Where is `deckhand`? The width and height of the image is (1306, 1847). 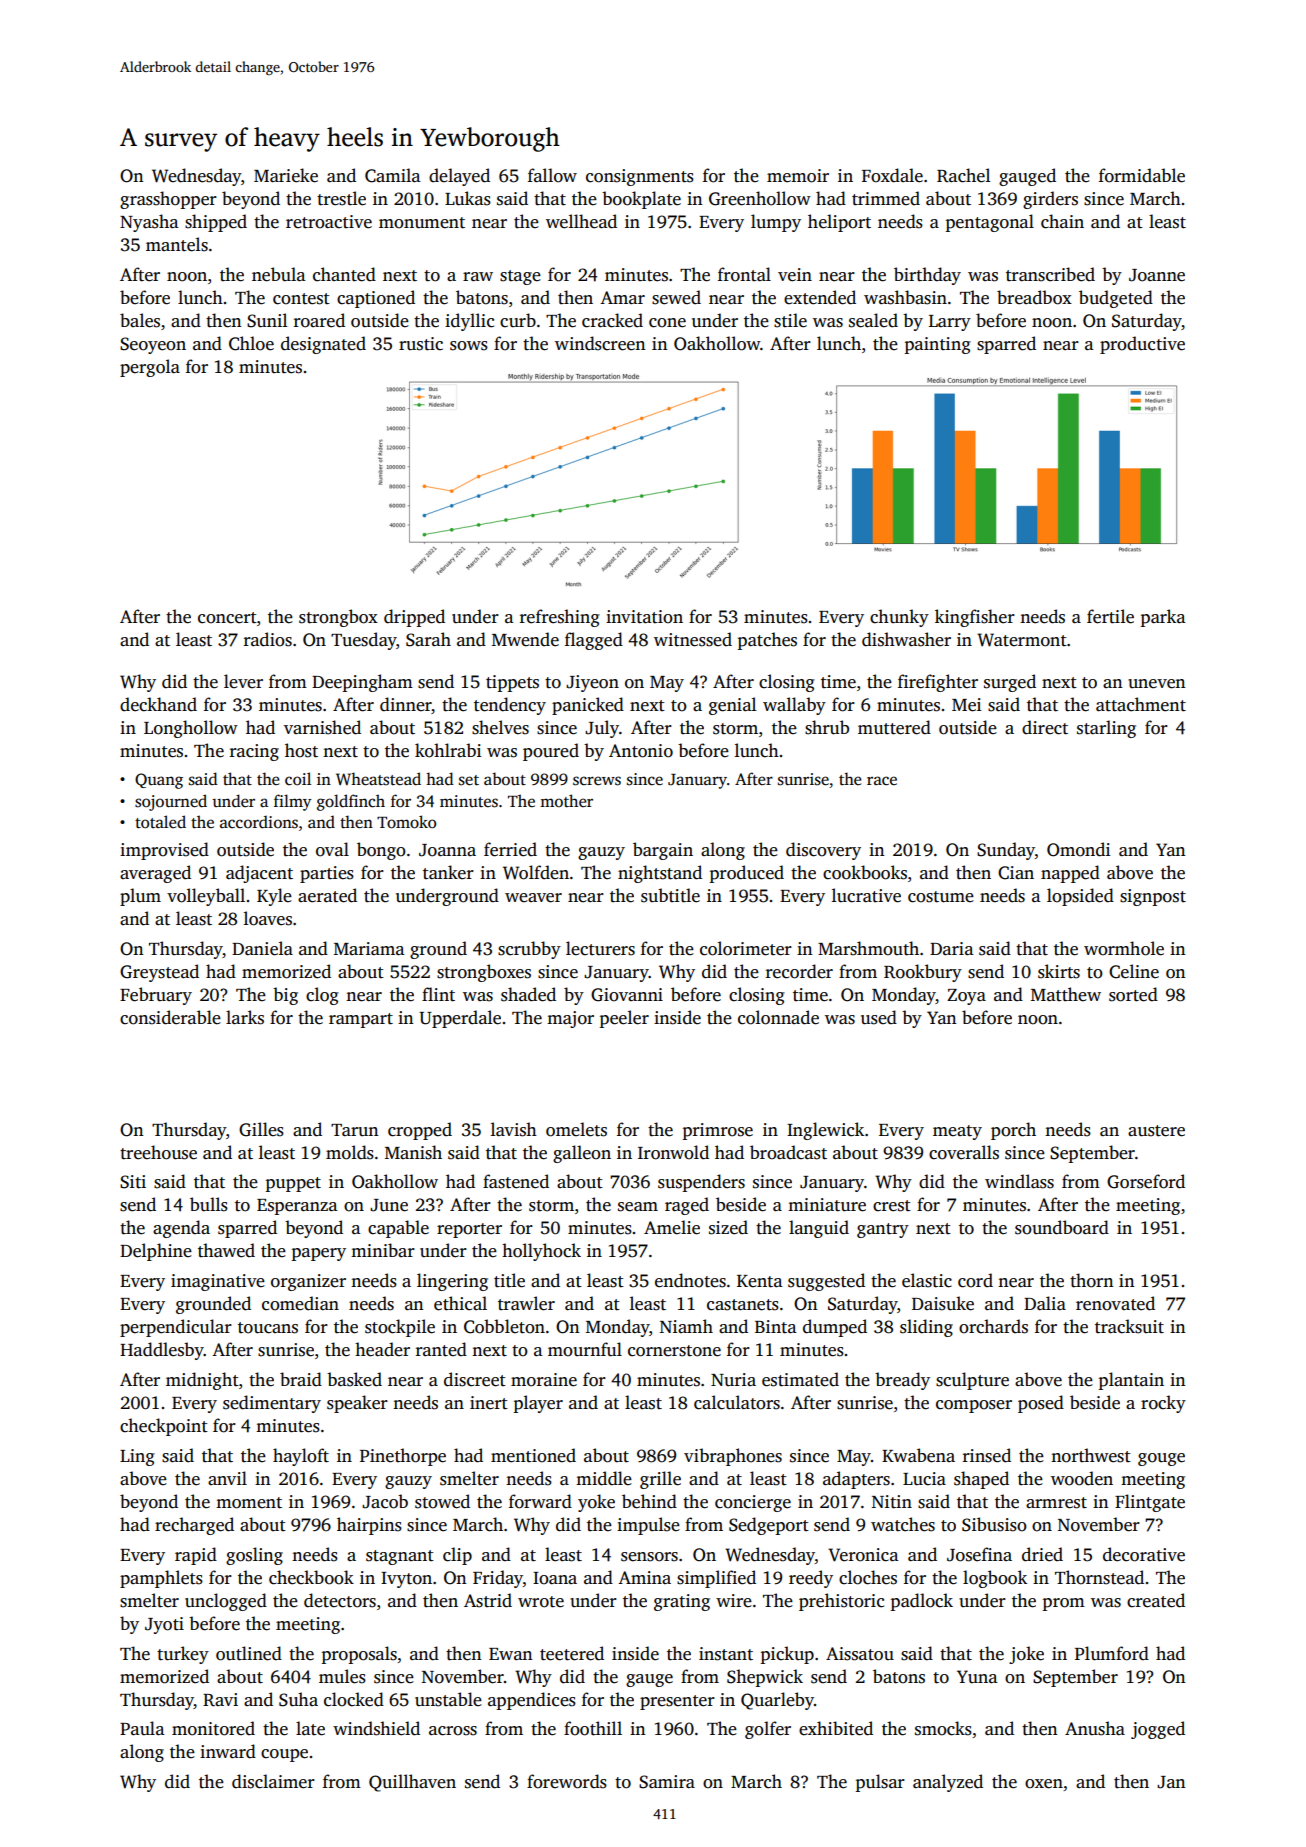 deckhand is located at coordinates (158, 704).
